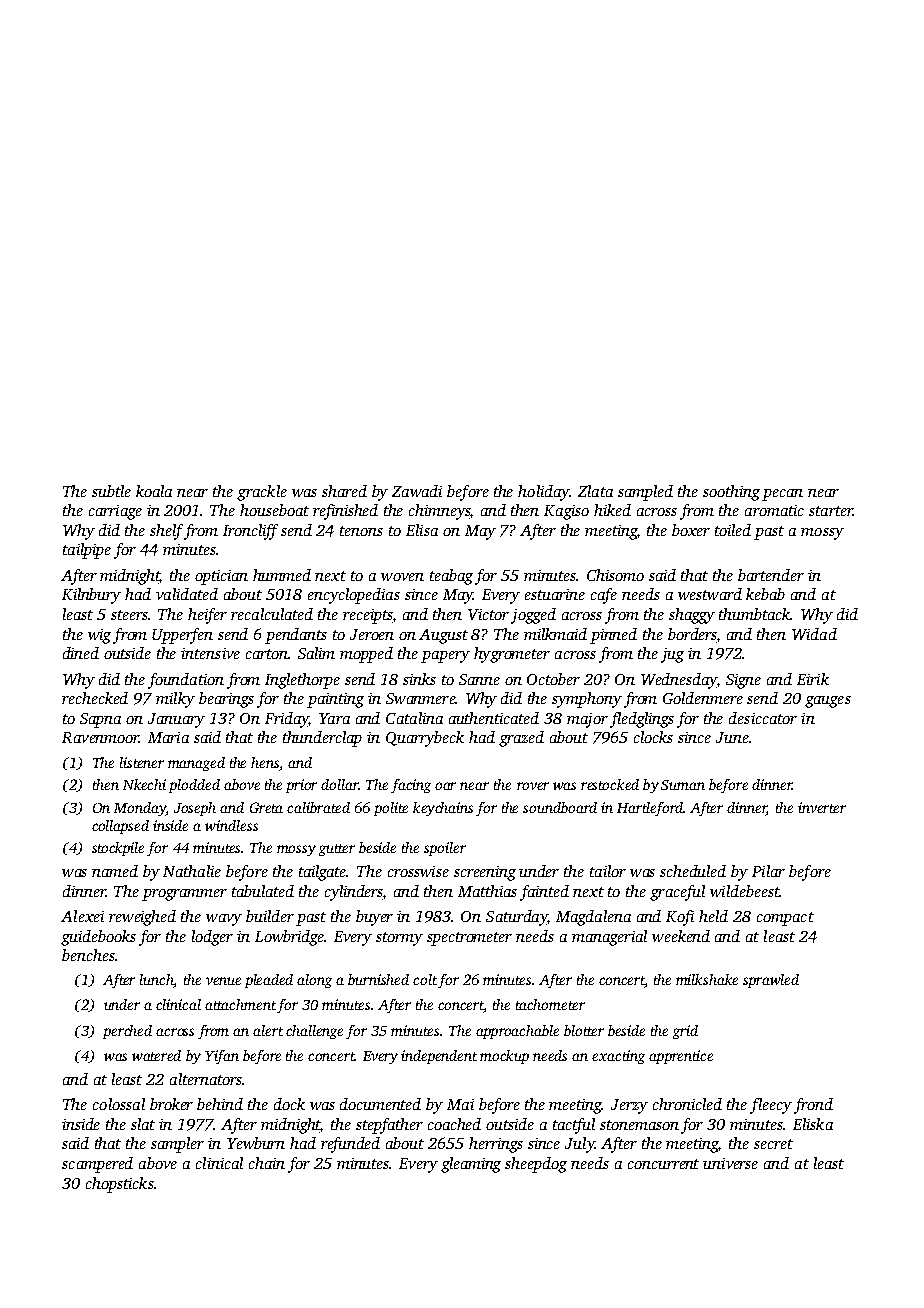 The height and width of the document is (1308, 924). I want to click on shelf, so click(166, 532).
